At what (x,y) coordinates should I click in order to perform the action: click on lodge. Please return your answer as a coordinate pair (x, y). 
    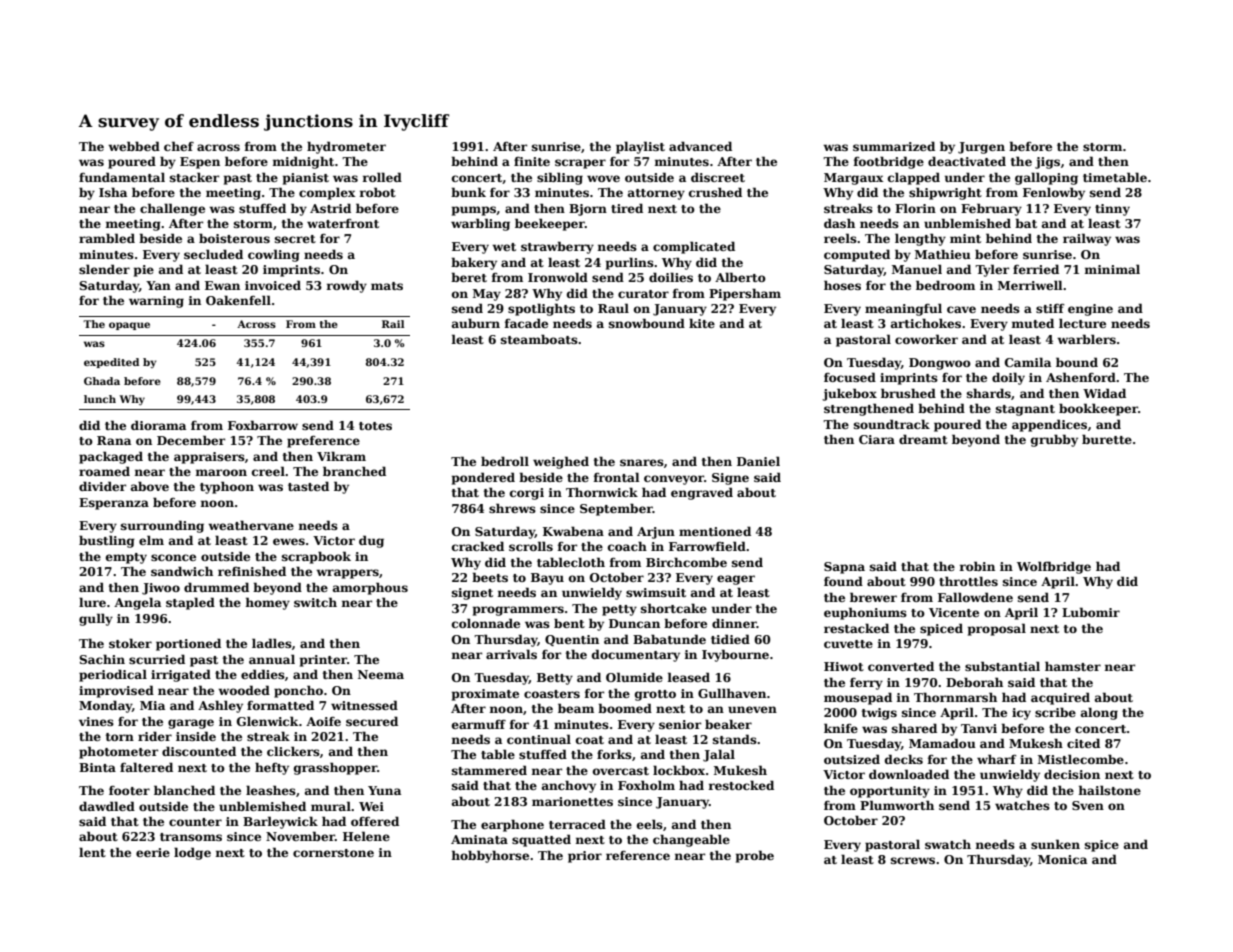
    Looking at the image, I should click on (192, 853).
